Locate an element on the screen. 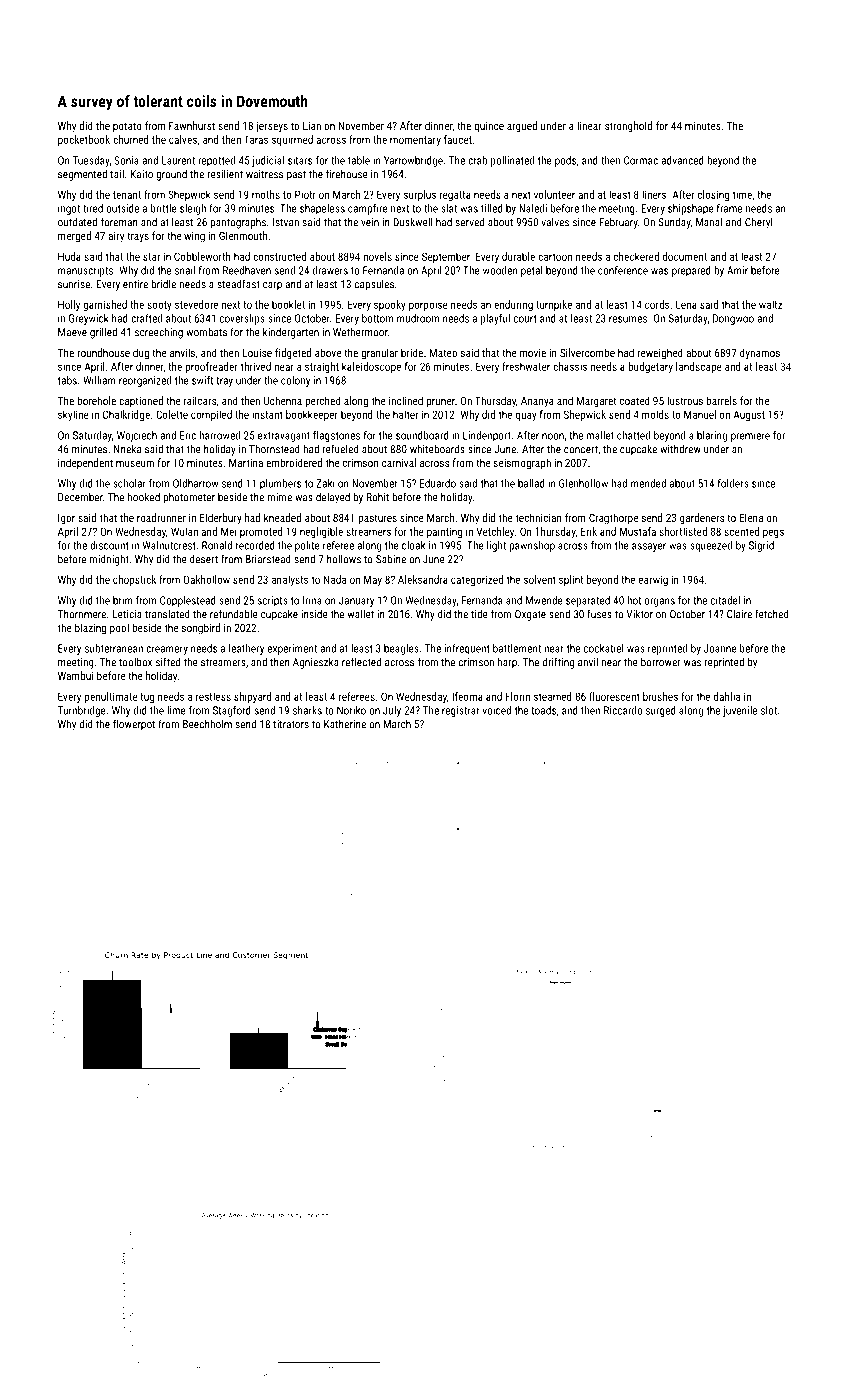 The image size is (849, 1400). tabs is located at coordinates (67, 380).
